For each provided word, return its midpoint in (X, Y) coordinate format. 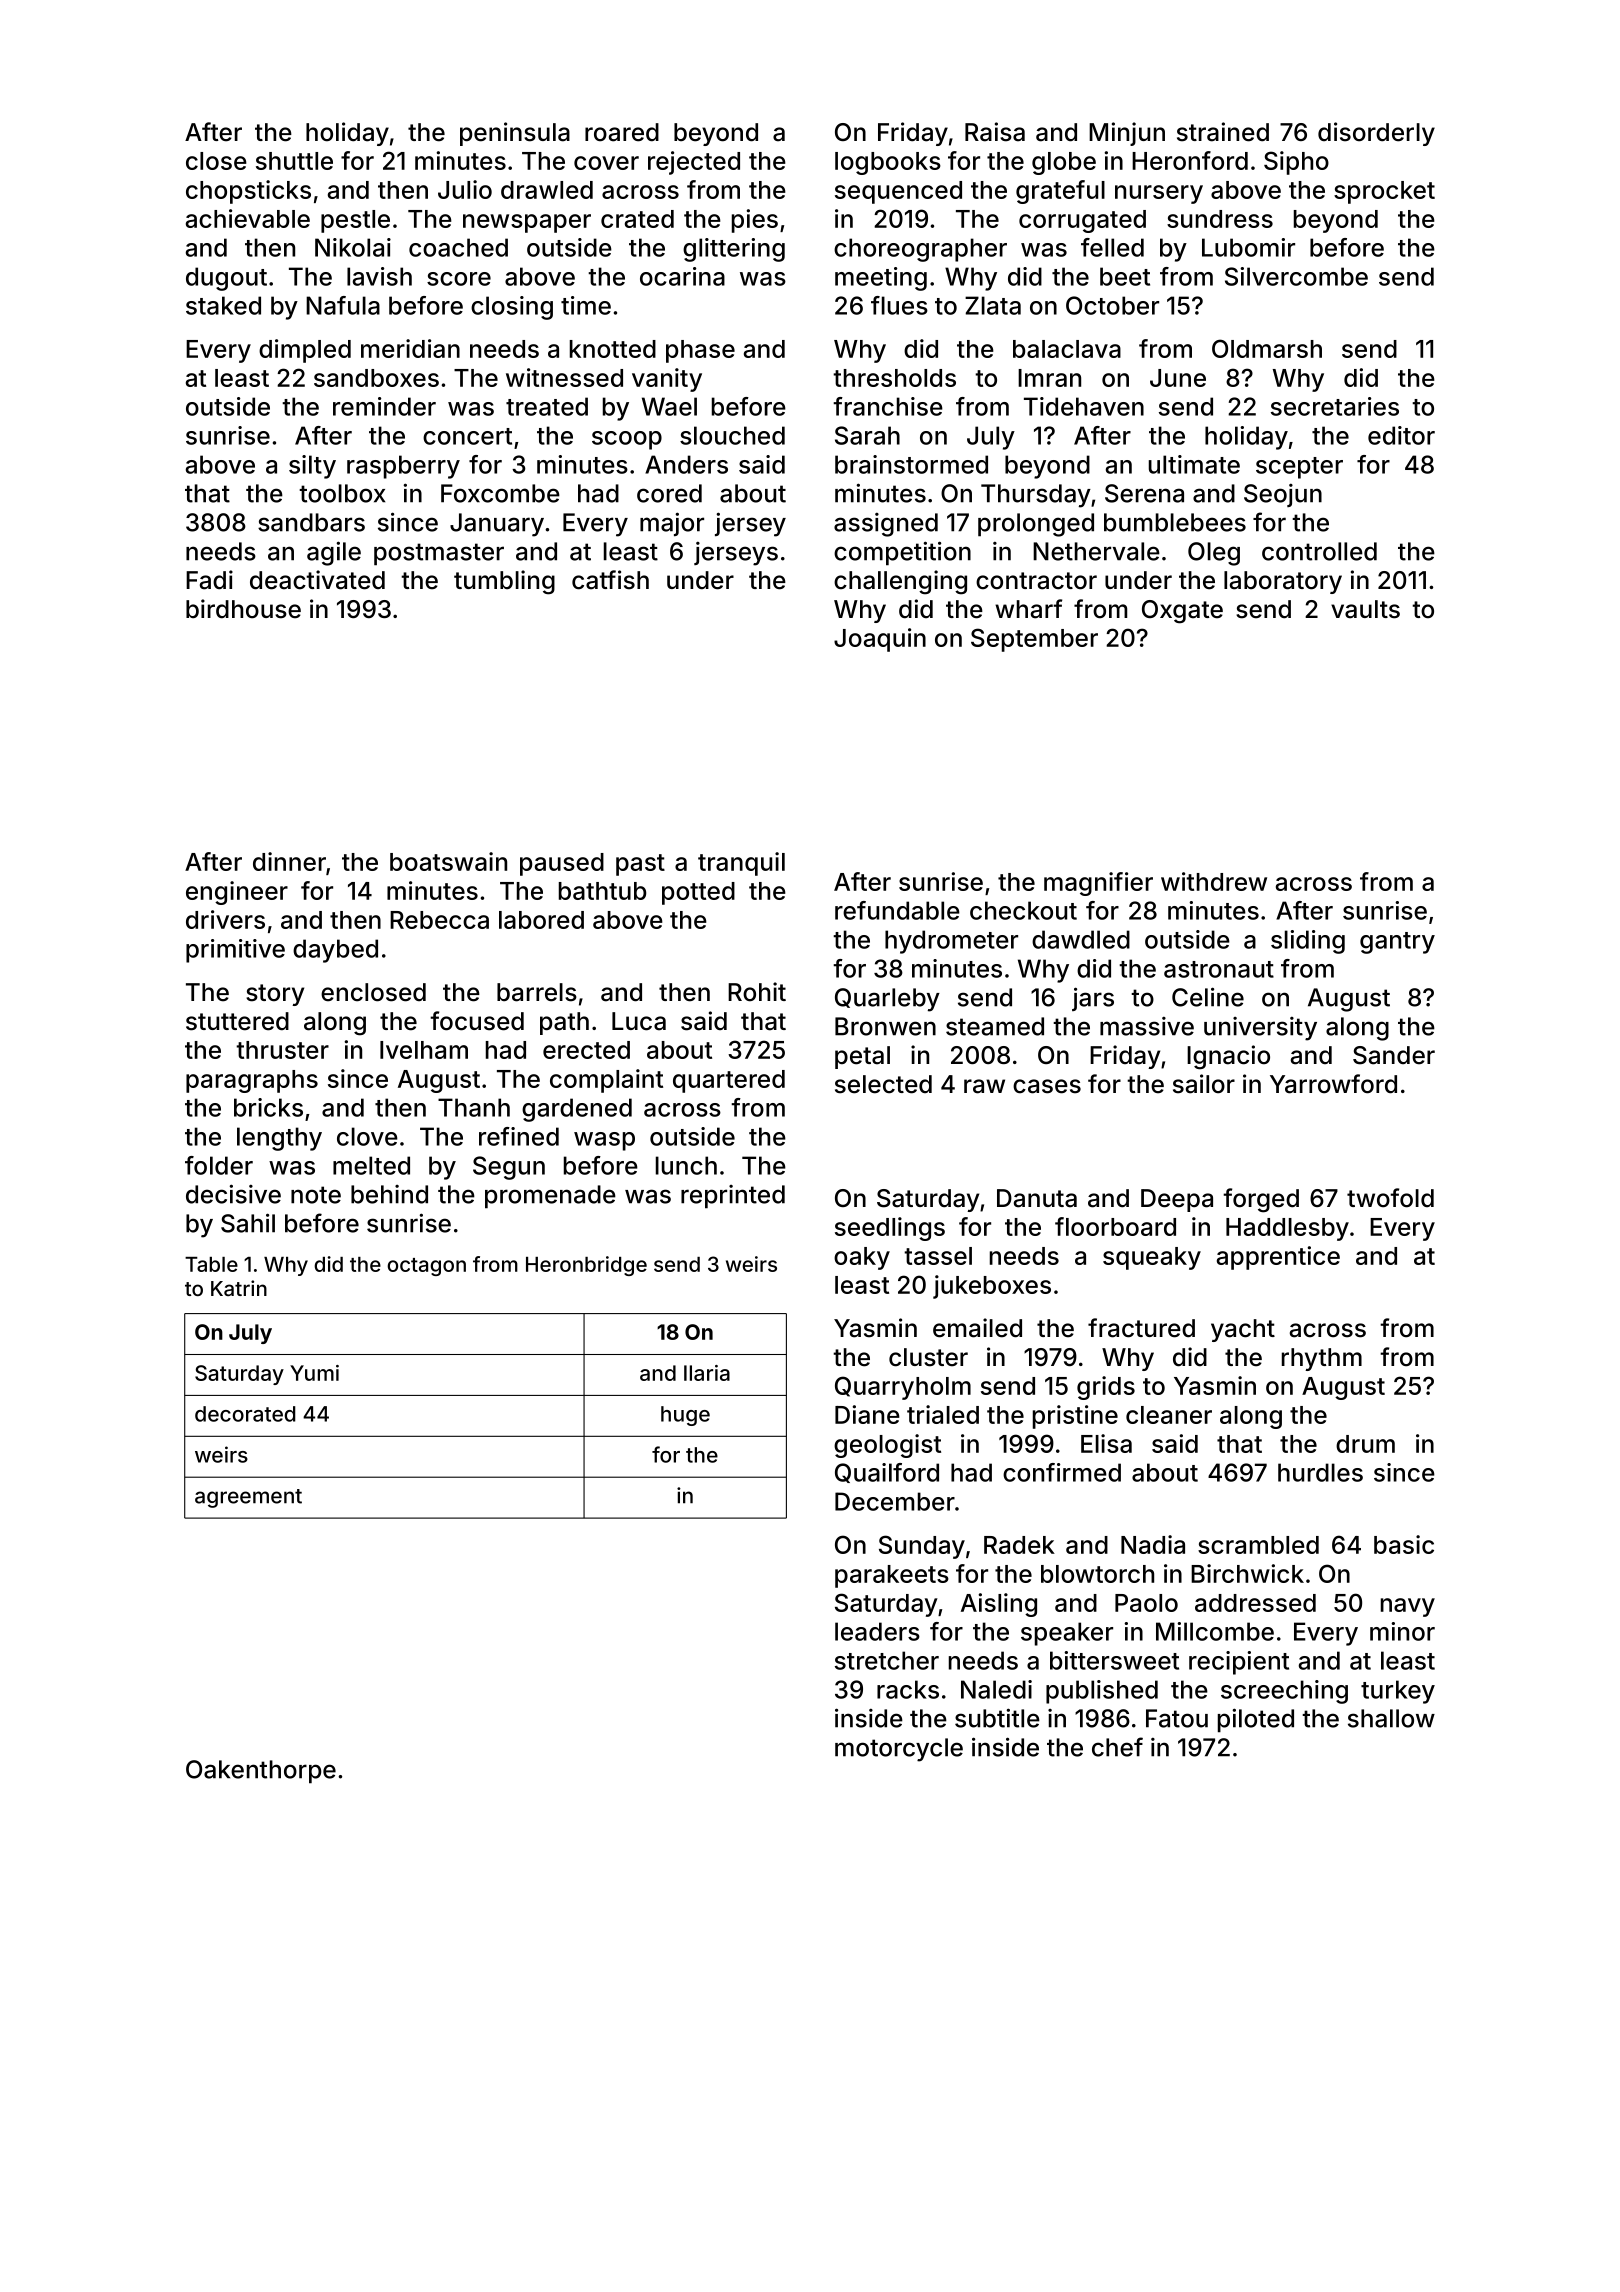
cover (606, 163)
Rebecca (439, 920)
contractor (1036, 581)
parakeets (892, 1576)
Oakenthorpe (261, 1772)
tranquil (741, 864)
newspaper (527, 223)
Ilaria (707, 1373)
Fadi (209, 580)
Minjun (1127, 134)
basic (1404, 1544)
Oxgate (1182, 612)
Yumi (314, 1373)
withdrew (1214, 881)
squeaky (1152, 1258)
